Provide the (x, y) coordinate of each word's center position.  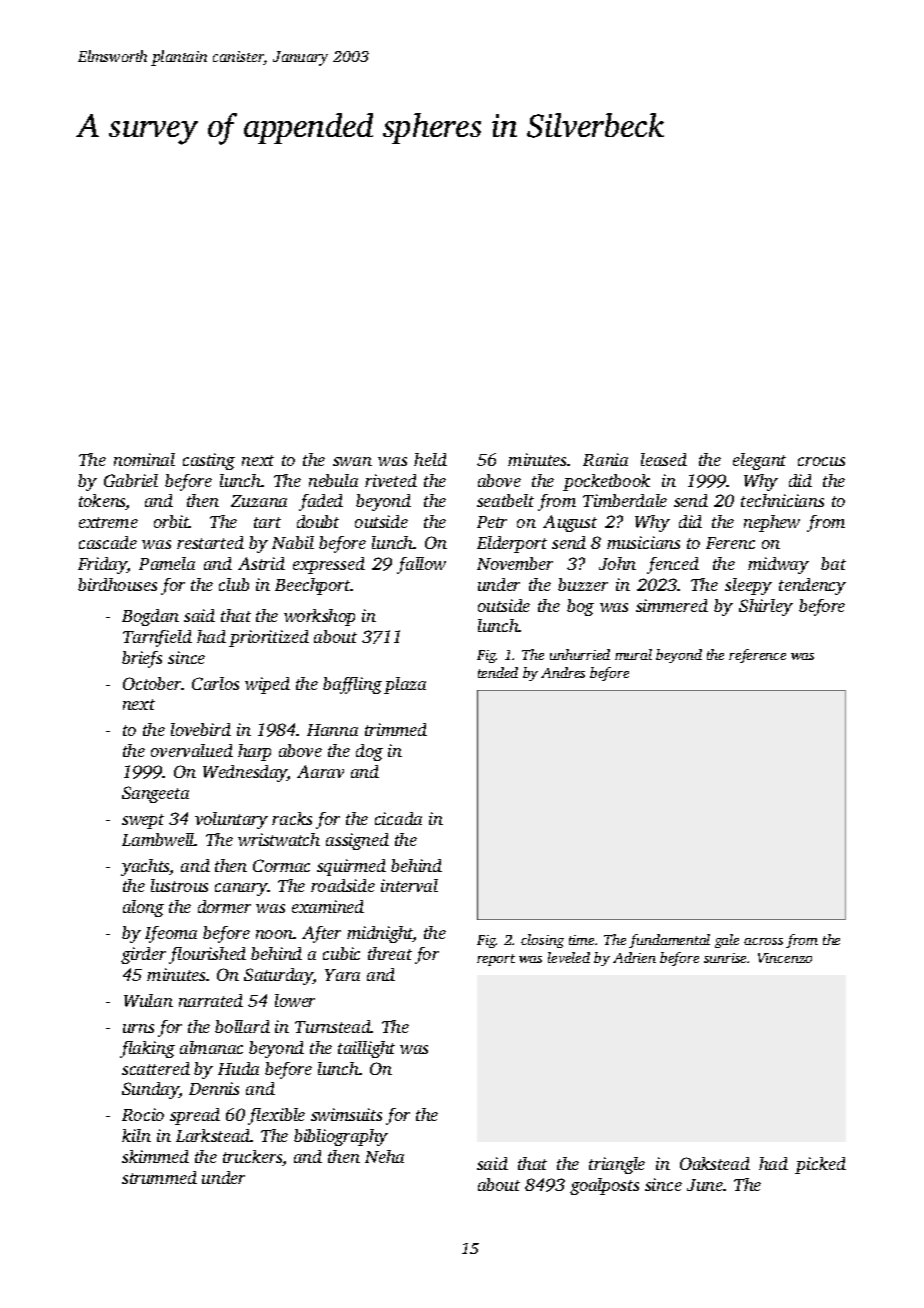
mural (633, 654)
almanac (211, 1047)
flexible (276, 1116)
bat (833, 563)
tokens (102, 502)
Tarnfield (157, 638)
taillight (366, 1049)
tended (498, 672)
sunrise (726, 958)
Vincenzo (785, 958)
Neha (384, 1156)
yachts (145, 867)
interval (409, 885)
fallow (421, 565)
